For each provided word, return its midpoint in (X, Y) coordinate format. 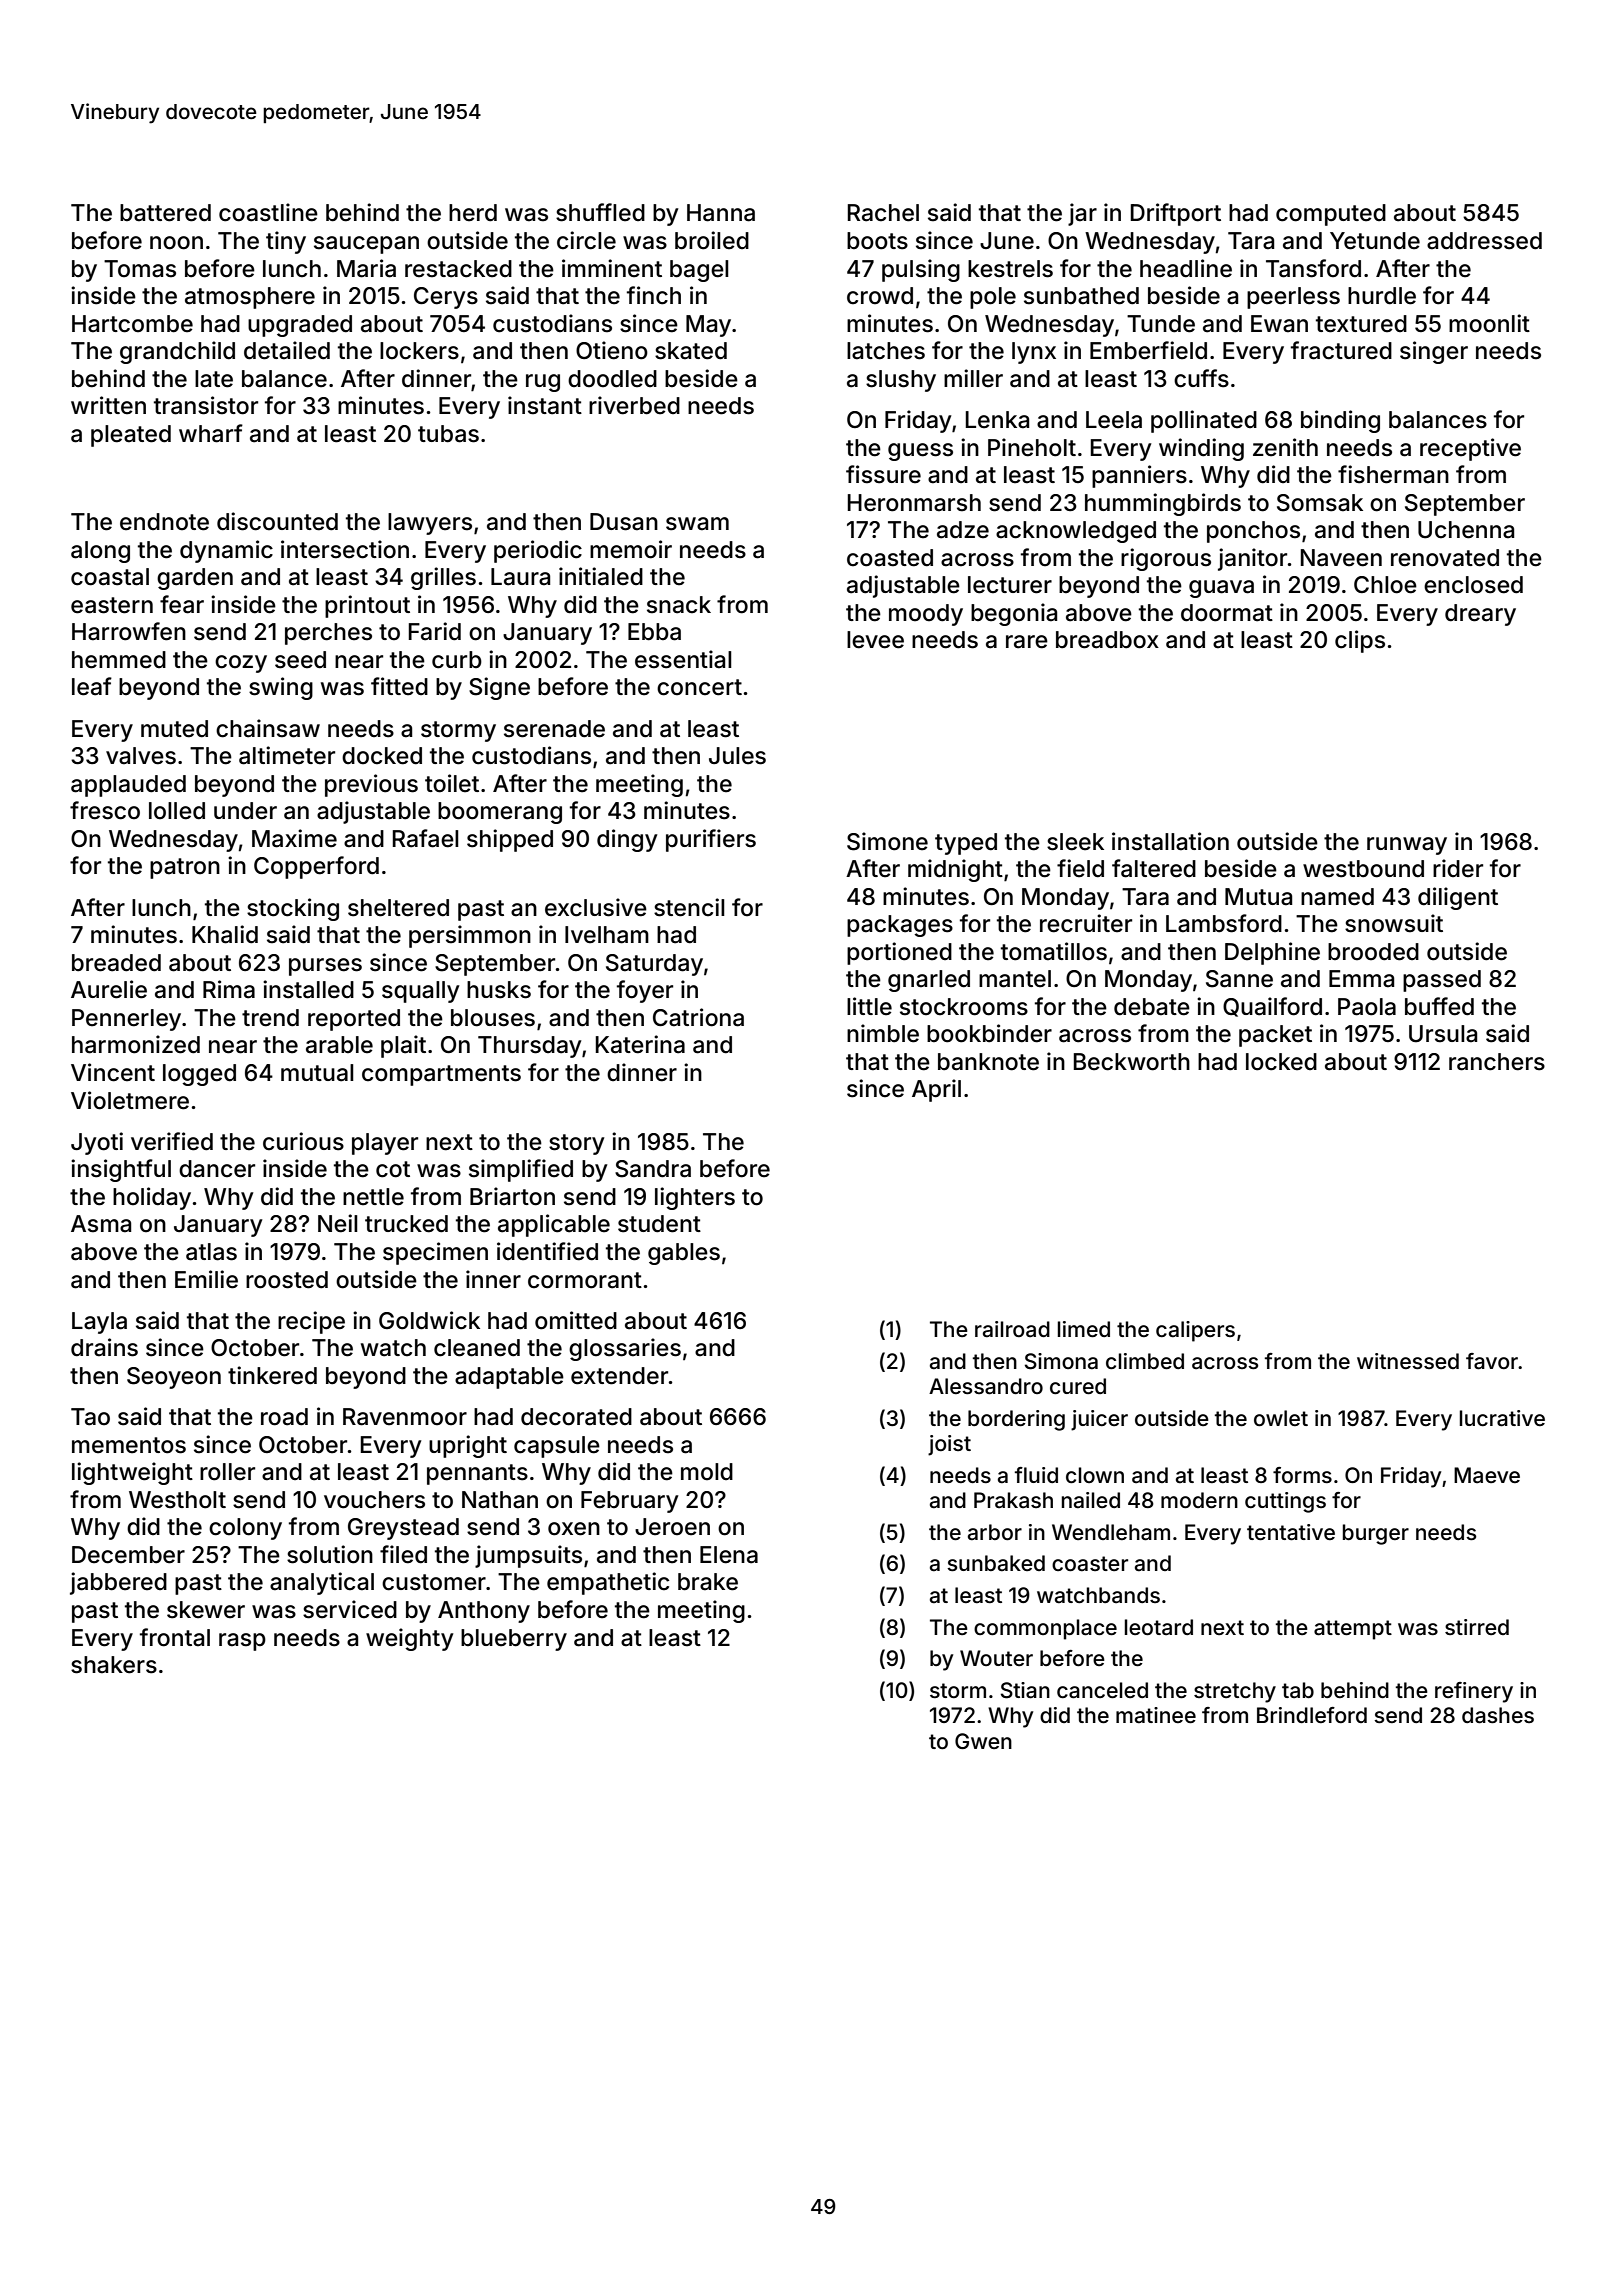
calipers (1195, 1331)
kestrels (1010, 269)
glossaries (625, 1349)
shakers (114, 1665)
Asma (101, 1224)
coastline (268, 212)
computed (1331, 215)
